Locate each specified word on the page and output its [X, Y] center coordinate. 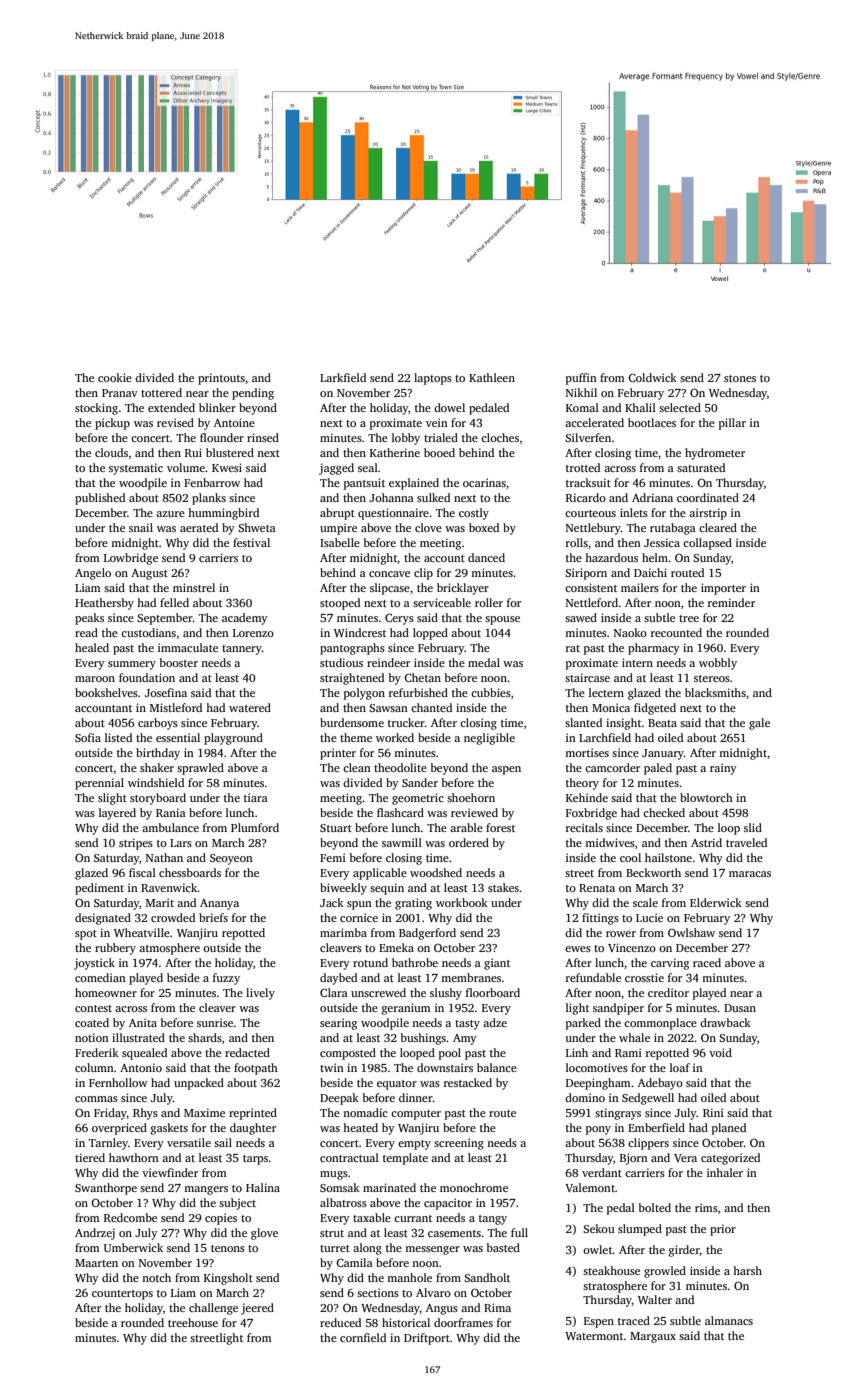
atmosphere [169, 949]
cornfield [363, 1337]
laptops [433, 379]
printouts [221, 379]
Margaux [653, 1337]
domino [585, 1097]
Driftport [427, 1339]
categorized [730, 1159]
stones [740, 378]
